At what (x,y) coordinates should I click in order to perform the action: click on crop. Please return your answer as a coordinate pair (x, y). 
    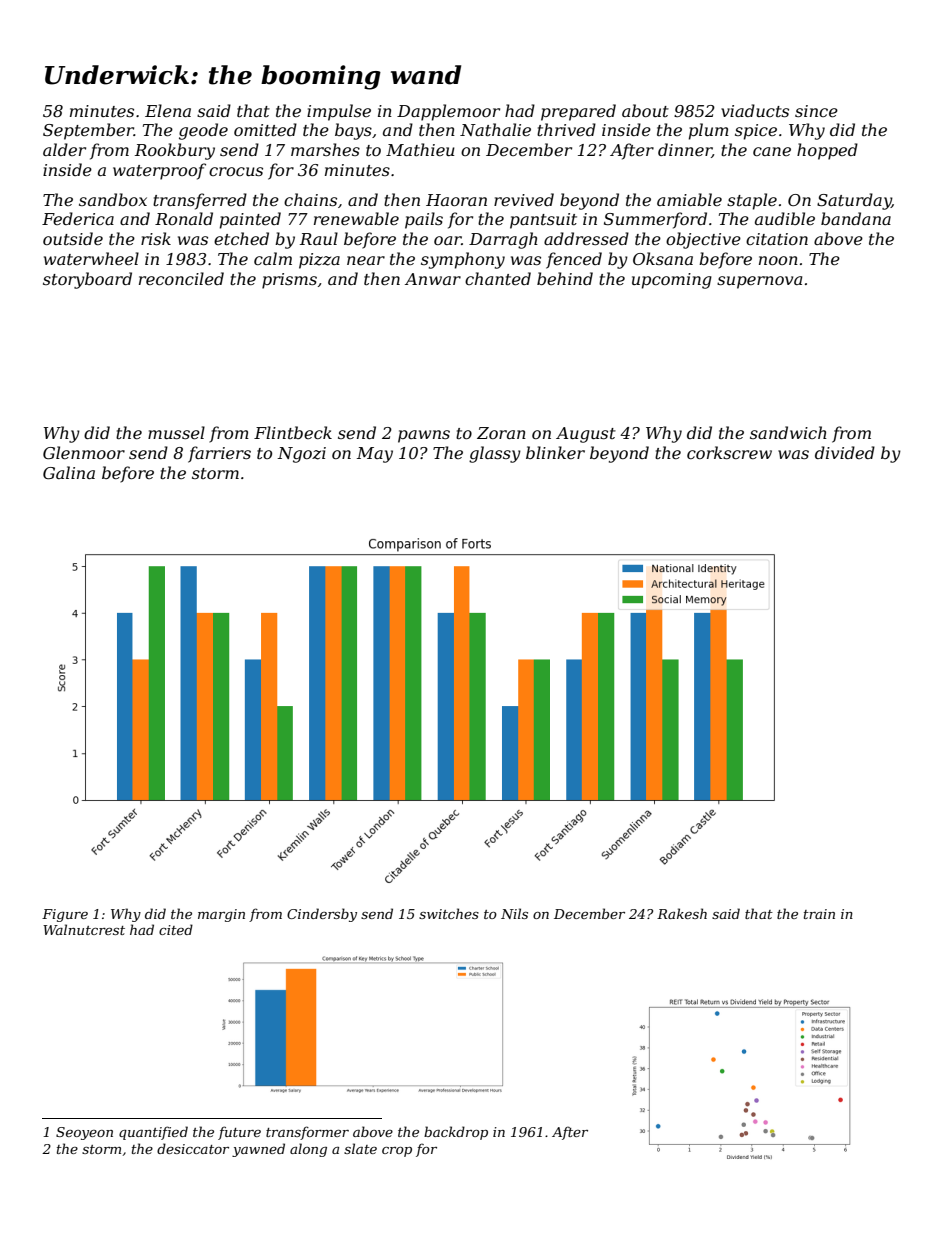
    Looking at the image, I should click on (397, 1152).
